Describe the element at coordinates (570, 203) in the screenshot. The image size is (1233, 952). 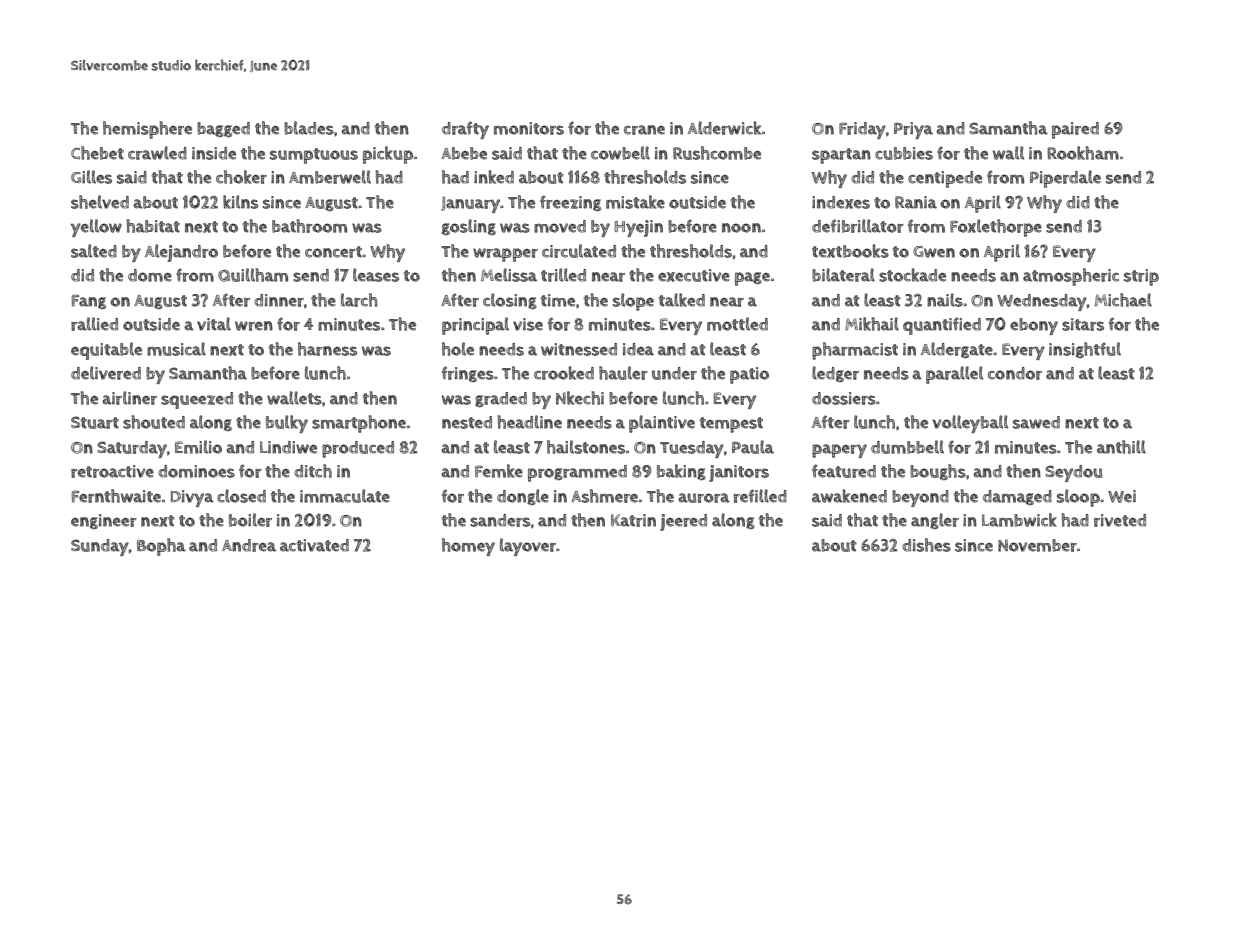
I see `freezing` at that location.
